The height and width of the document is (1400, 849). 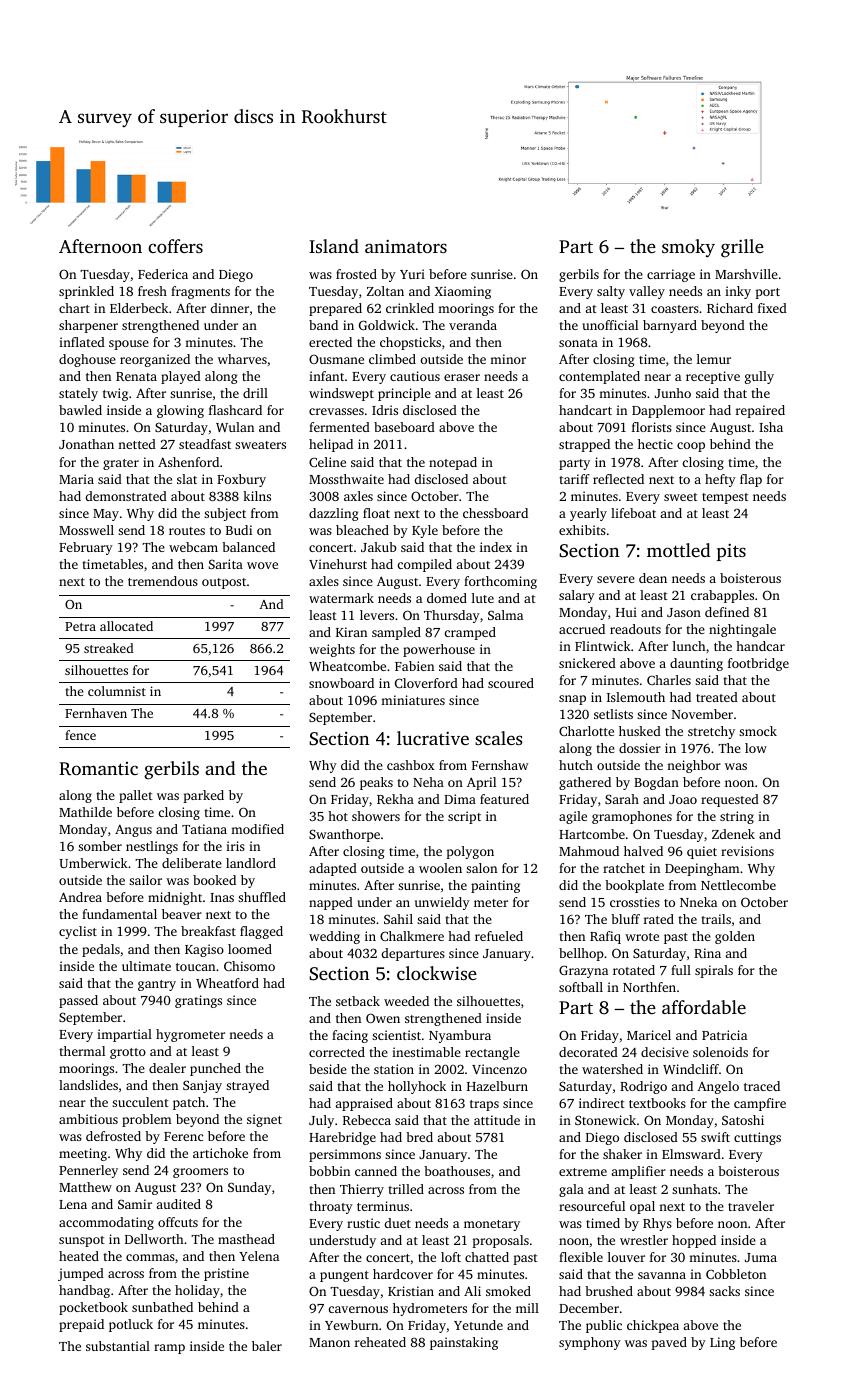 What do you see at coordinates (230, 308) in the document?
I see `dinner` at bounding box center [230, 308].
